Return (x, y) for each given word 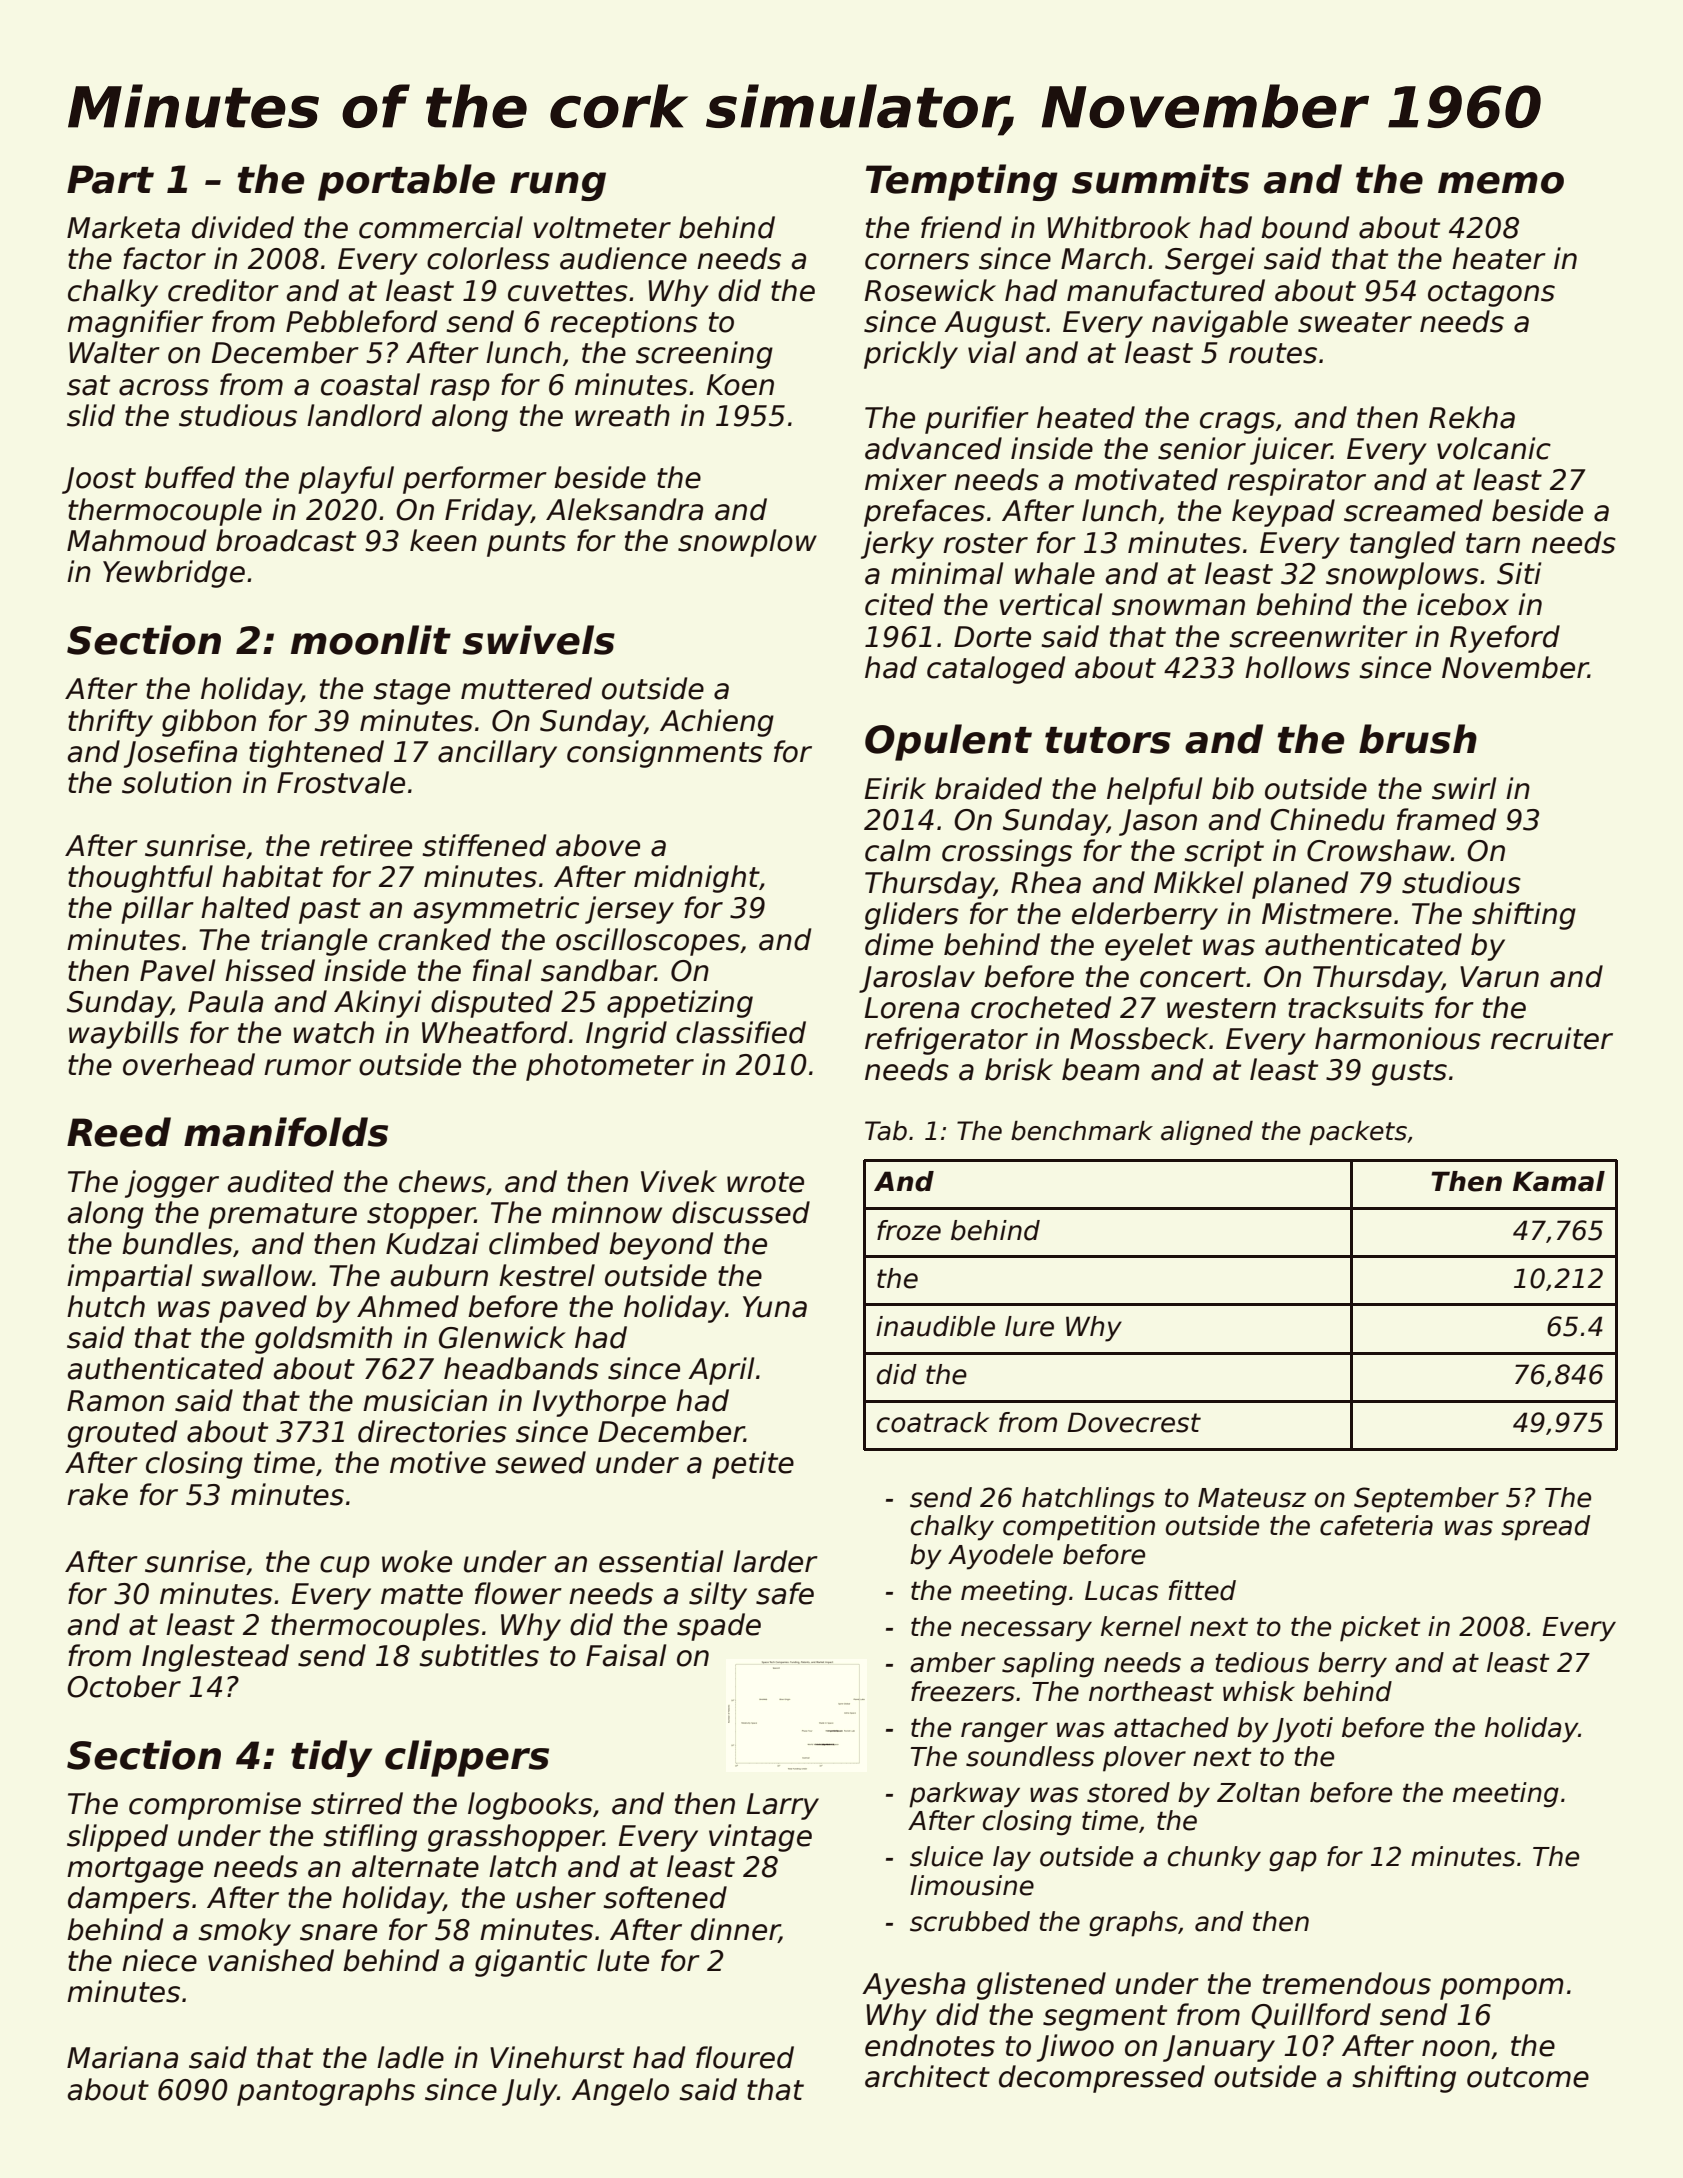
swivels (539, 640)
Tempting (962, 182)
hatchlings (1088, 1500)
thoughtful (140, 879)
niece (159, 1960)
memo (1501, 183)
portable (406, 182)
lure (1029, 1326)
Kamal (1559, 1181)
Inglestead (215, 1658)
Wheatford (494, 1032)
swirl (1464, 788)
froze (909, 1230)
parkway (964, 1795)
